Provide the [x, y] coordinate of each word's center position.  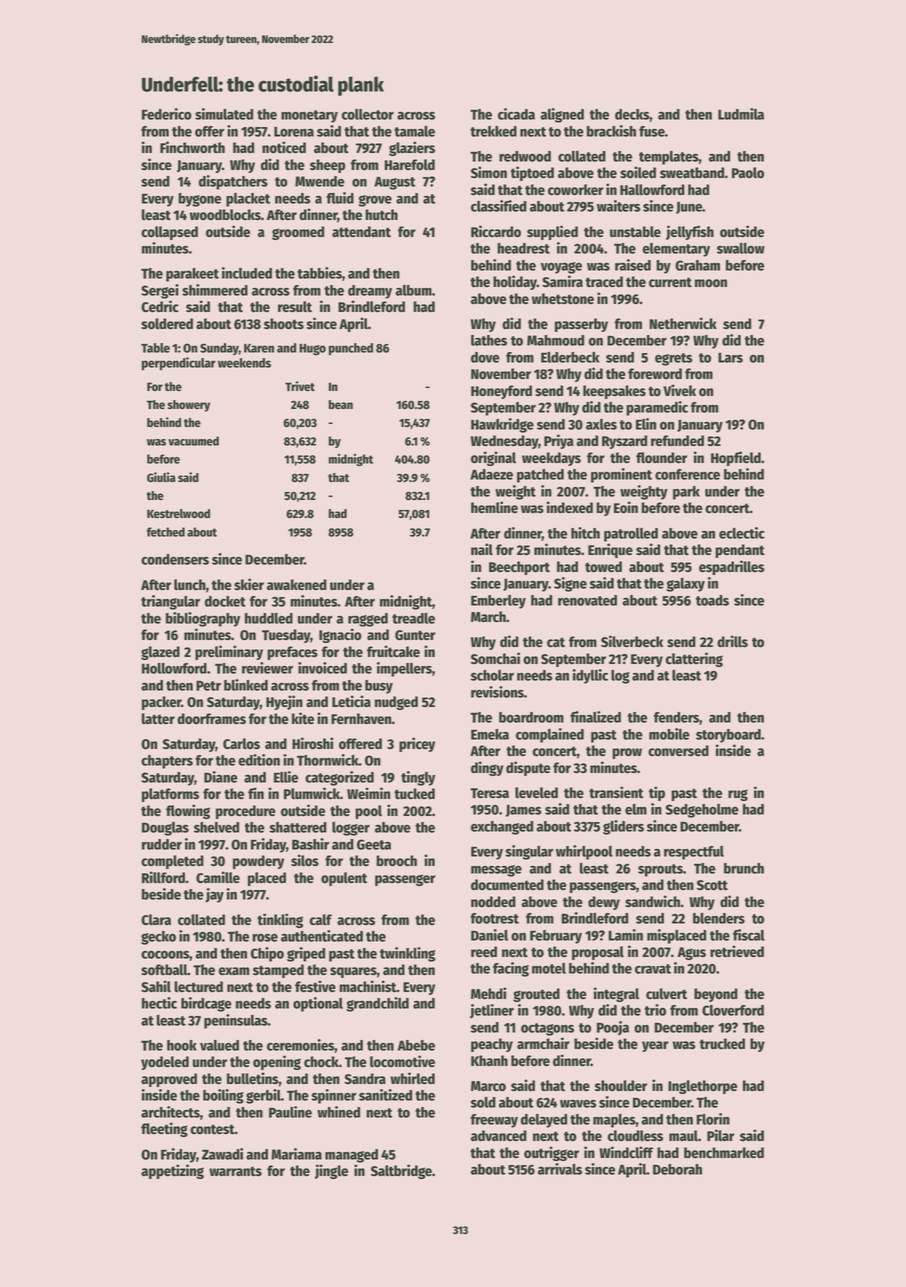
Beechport [519, 568]
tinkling [280, 920]
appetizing [172, 1171]
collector [368, 114]
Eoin [626, 507]
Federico [167, 114]
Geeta [374, 844]
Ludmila [741, 114]
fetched [166, 532]
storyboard [728, 736]
